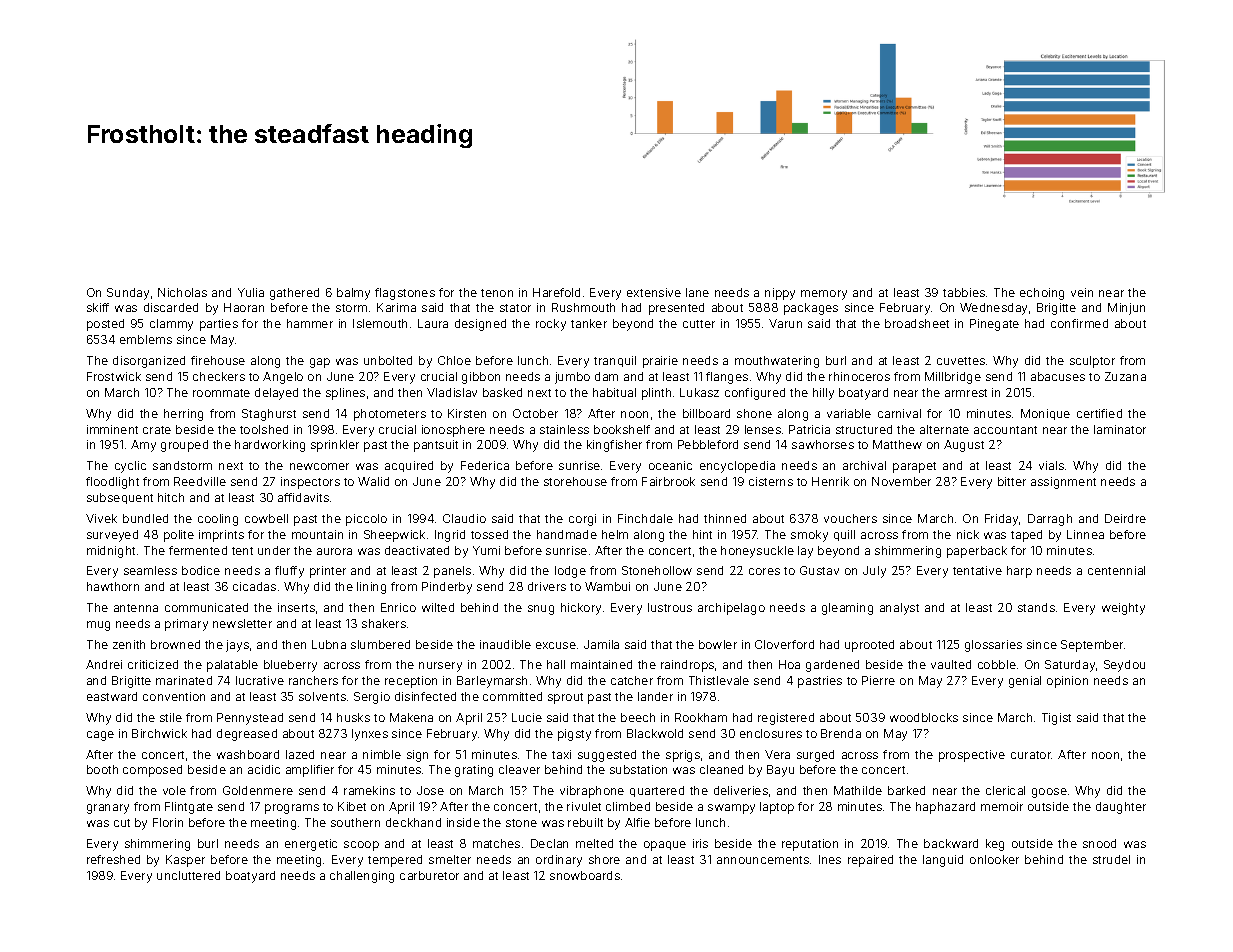  Describe the element at coordinates (964, 292) in the screenshot. I see `tabbies` at that location.
